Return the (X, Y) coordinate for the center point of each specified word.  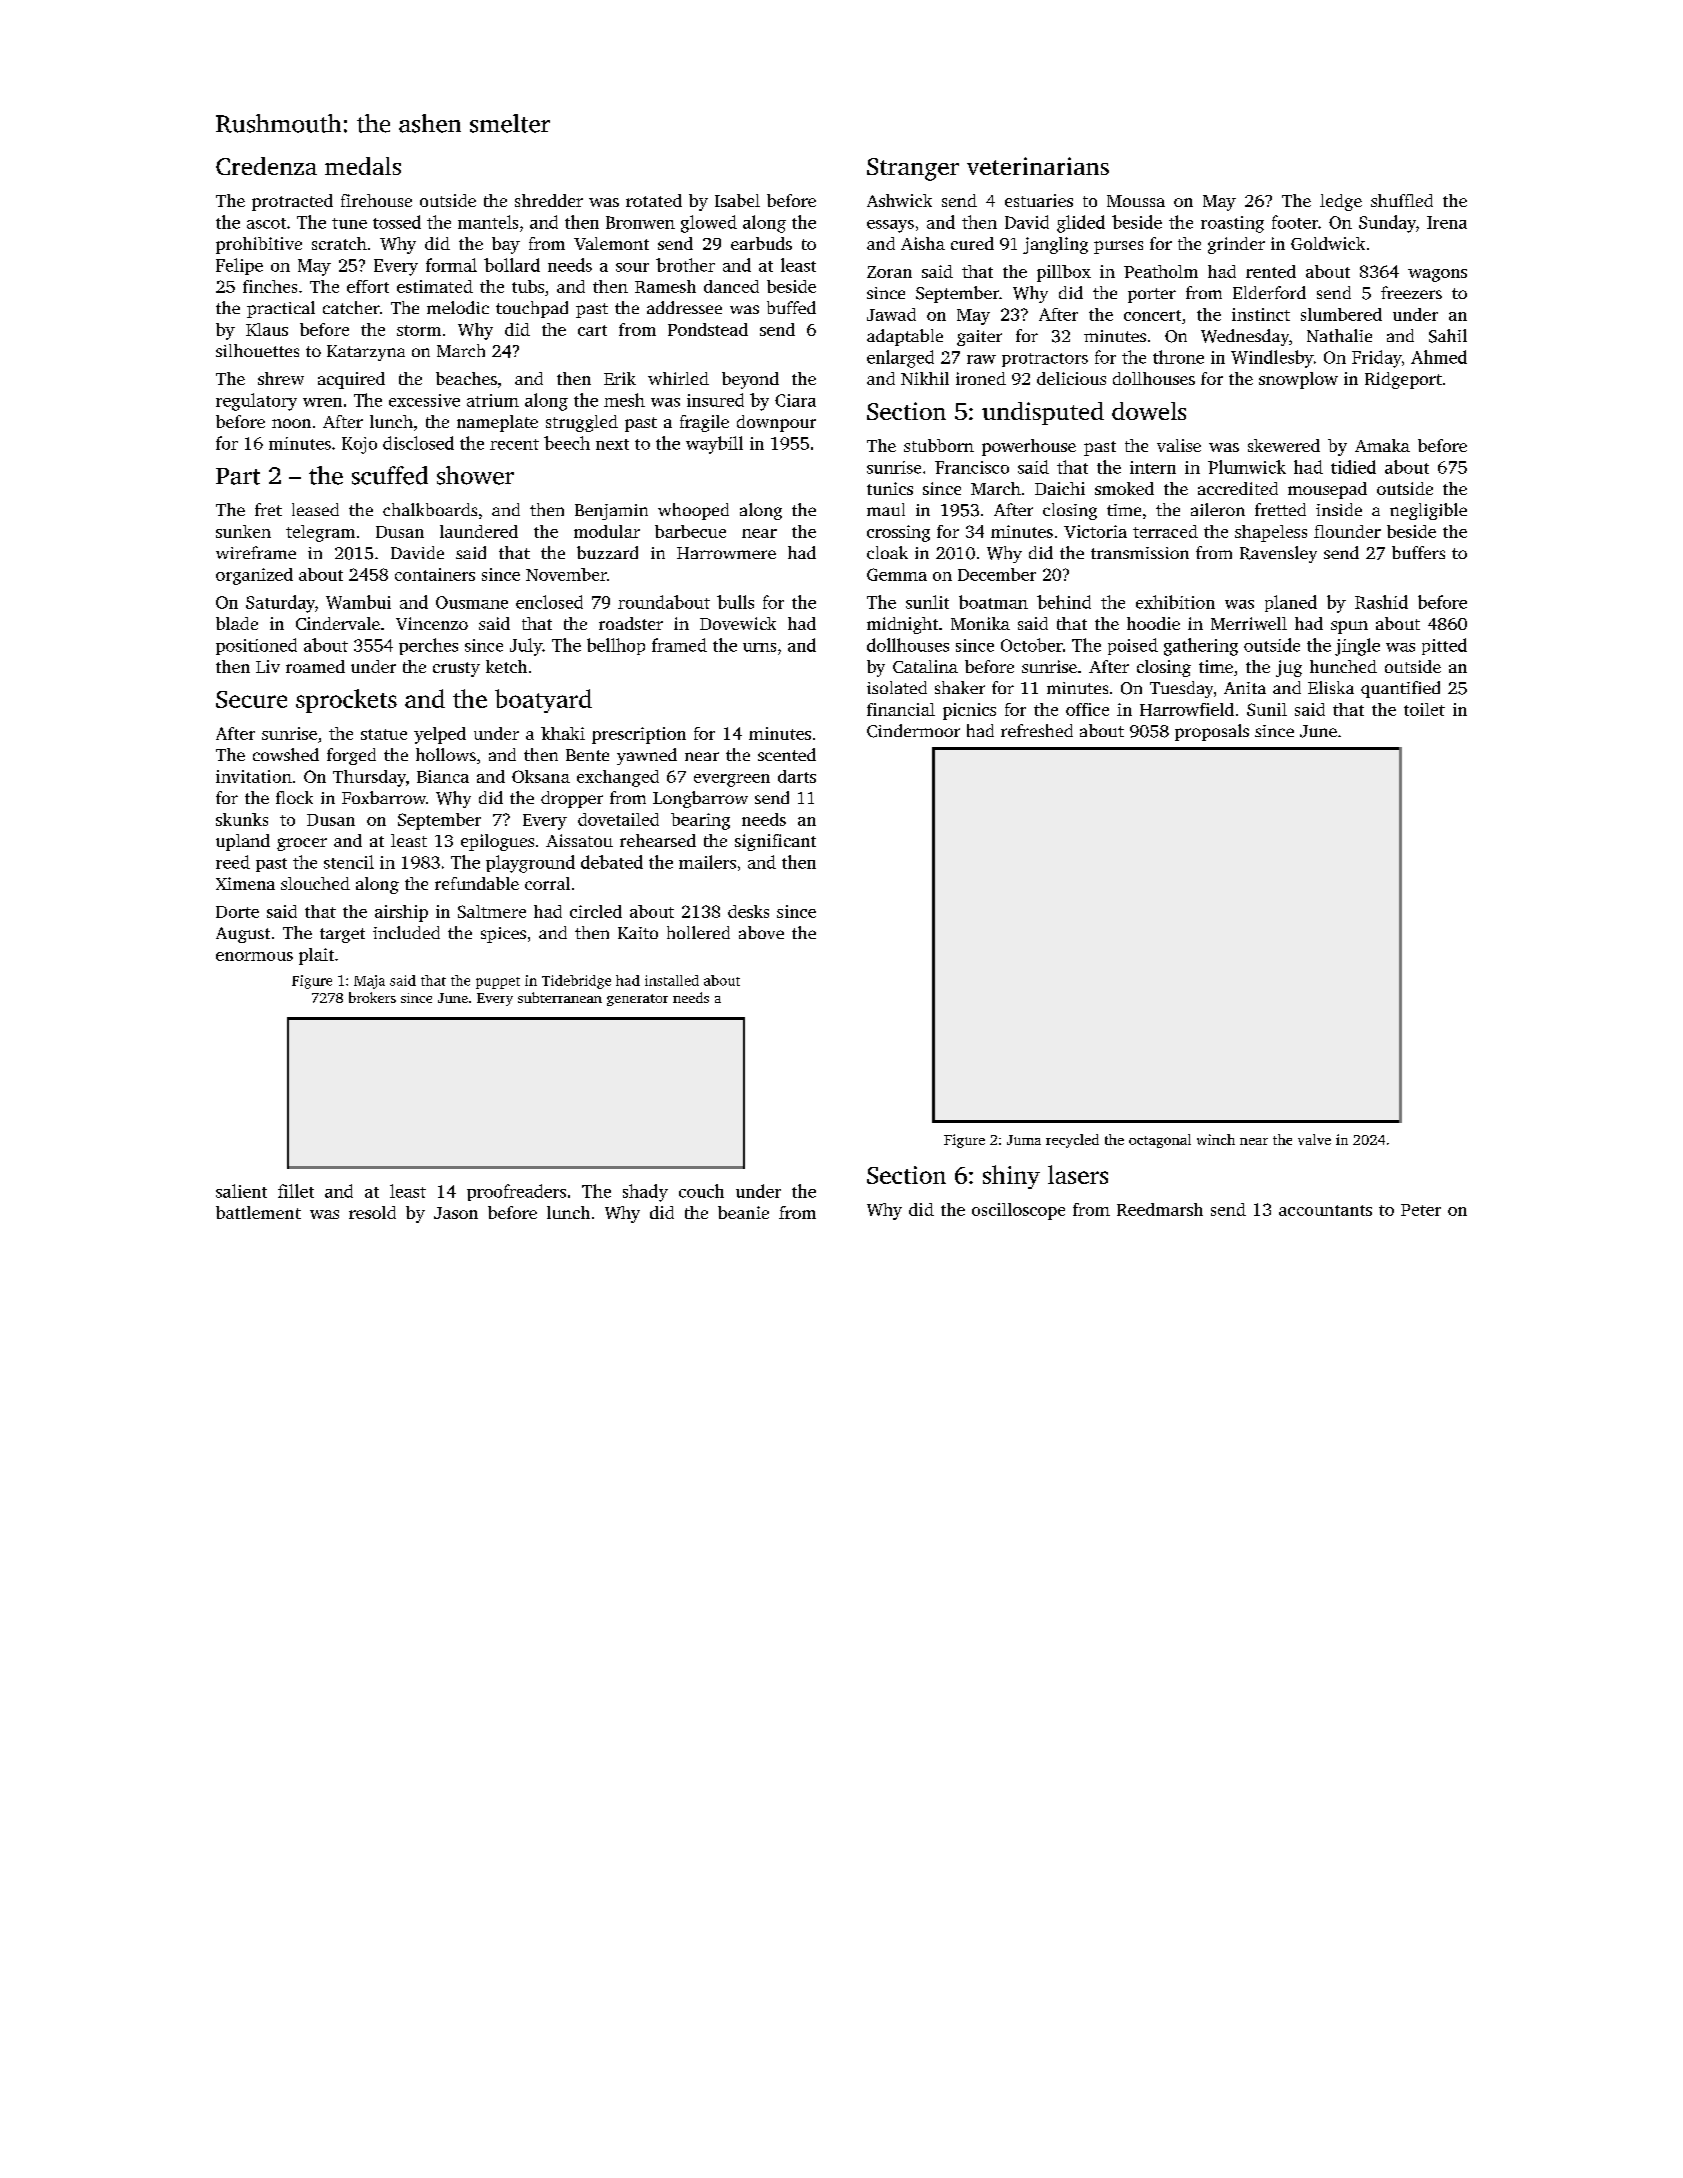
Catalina (925, 666)
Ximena (245, 883)
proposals (1212, 732)
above (761, 932)
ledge (1341, 202)
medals (363, 166)
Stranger (913, 169)
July (526, 647)
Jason (456, 1213)
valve (1314, 1139)
